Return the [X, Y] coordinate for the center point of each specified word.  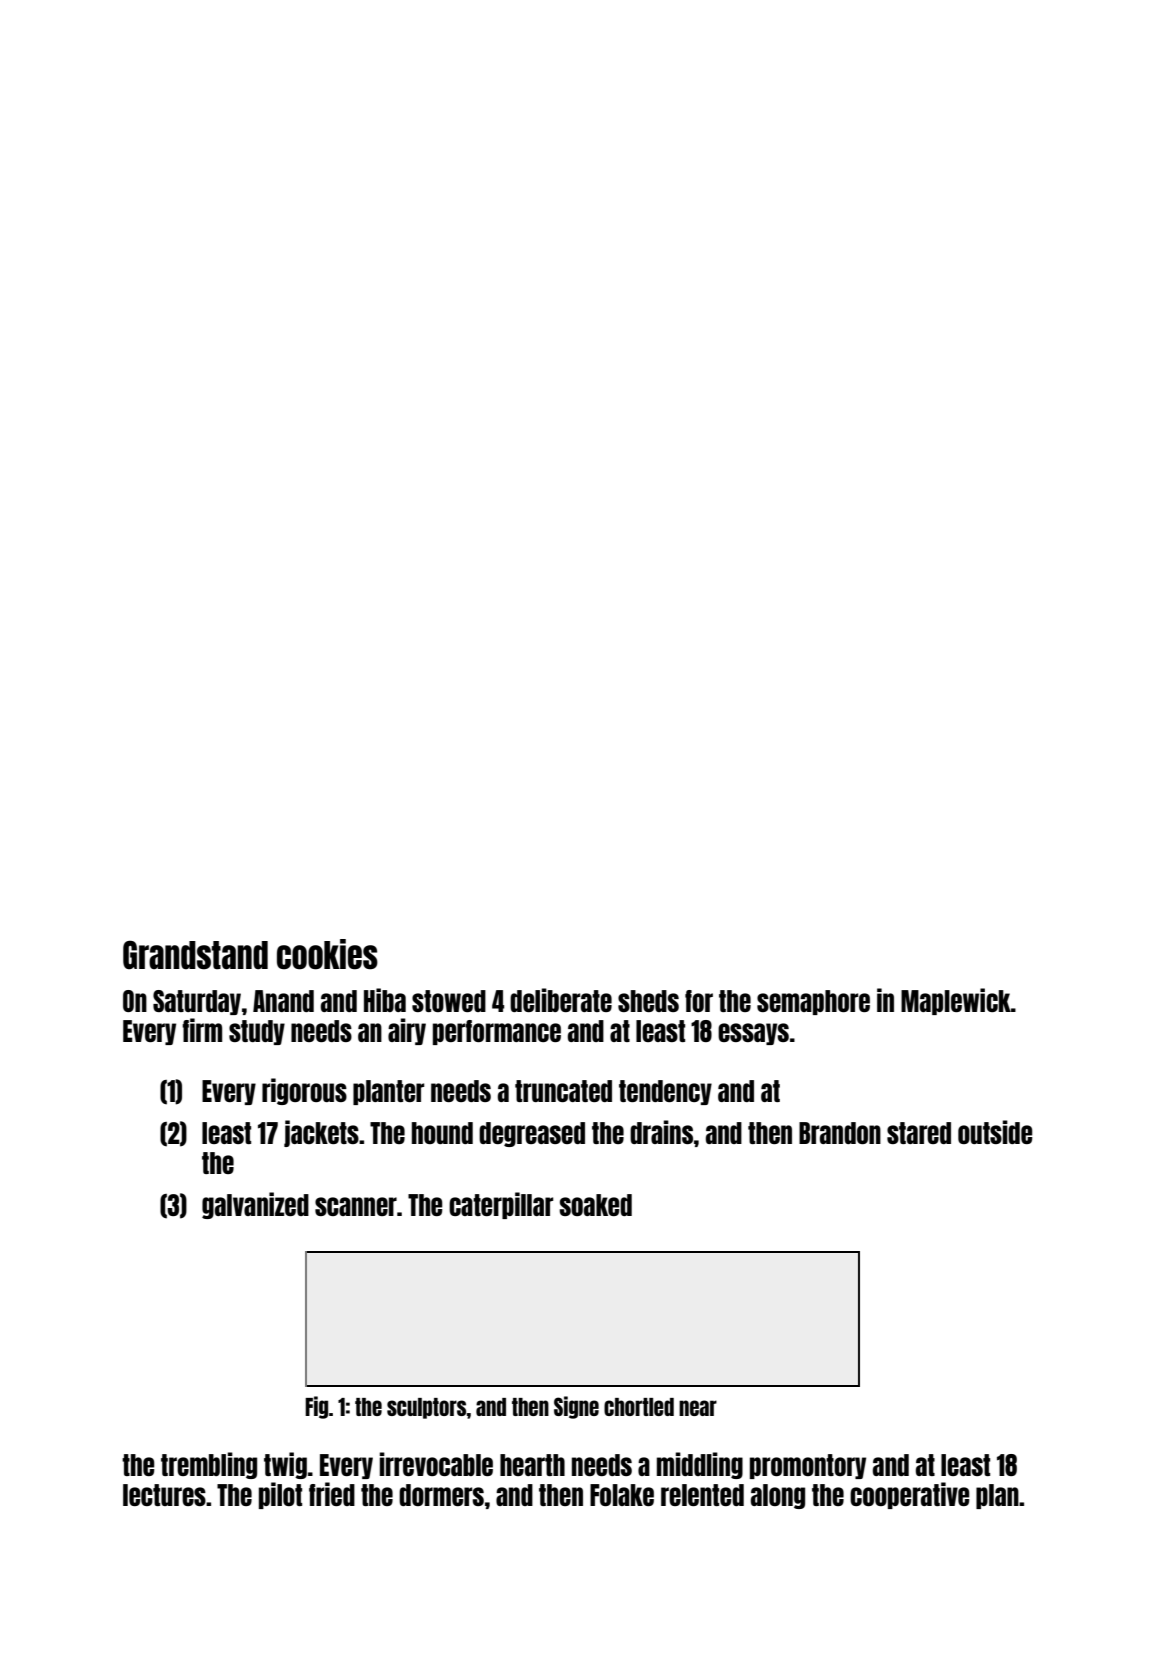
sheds [648, 1001]
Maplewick [956, 1001]
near [698, 1408]
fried [332, 1494]
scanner [356, 1206]
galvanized [255, 1205]
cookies [327, 954]
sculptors [427, 1408]
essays [753, 1034]
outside [995, 1132]
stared [919, 1133]
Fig [317, 1407]
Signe [576, 1407]
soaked [595, 1205]
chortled [639, 1407]
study [257, 1032]
